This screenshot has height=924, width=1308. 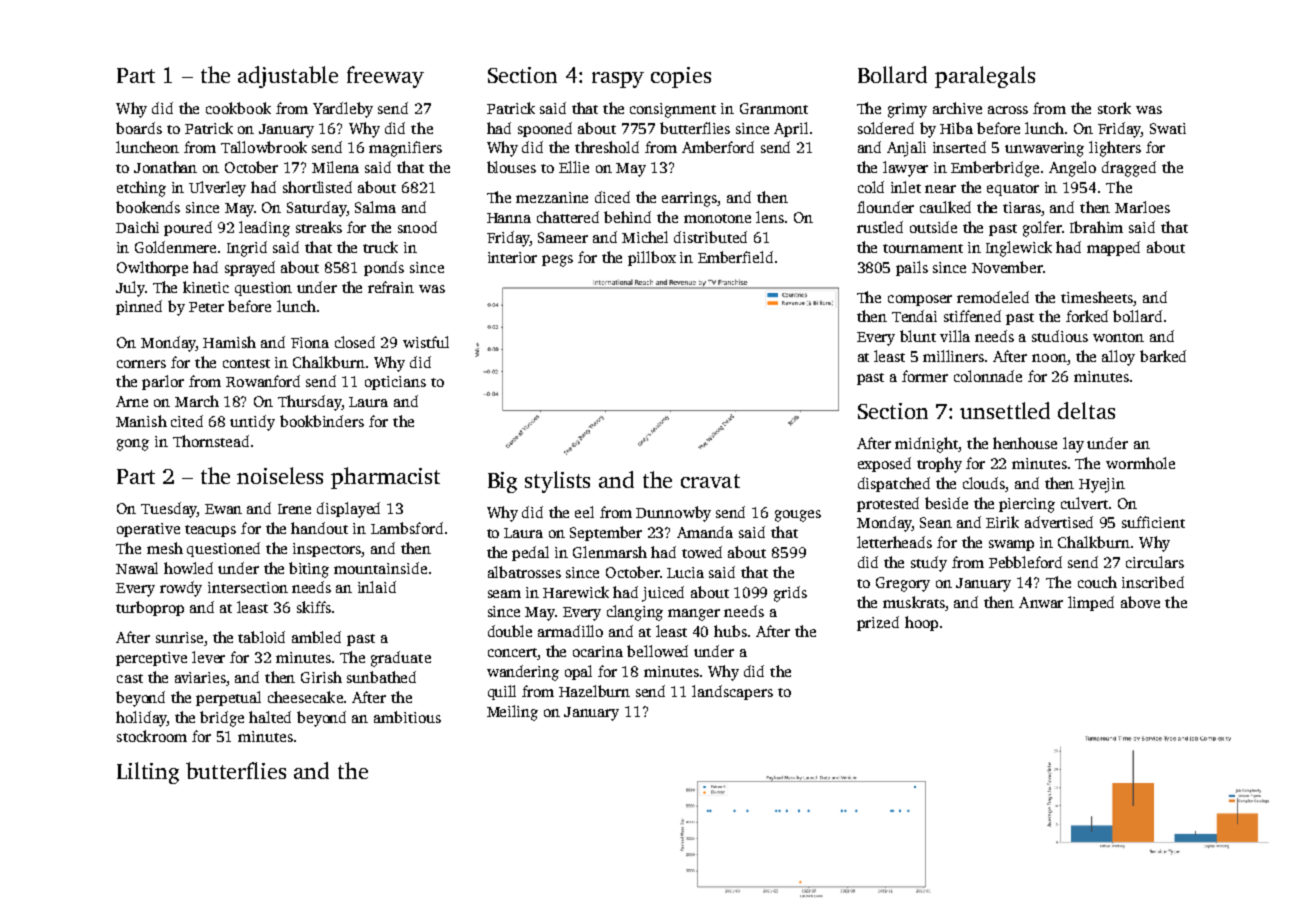 I want to click on paralegals, so click(x=985, y=77).
